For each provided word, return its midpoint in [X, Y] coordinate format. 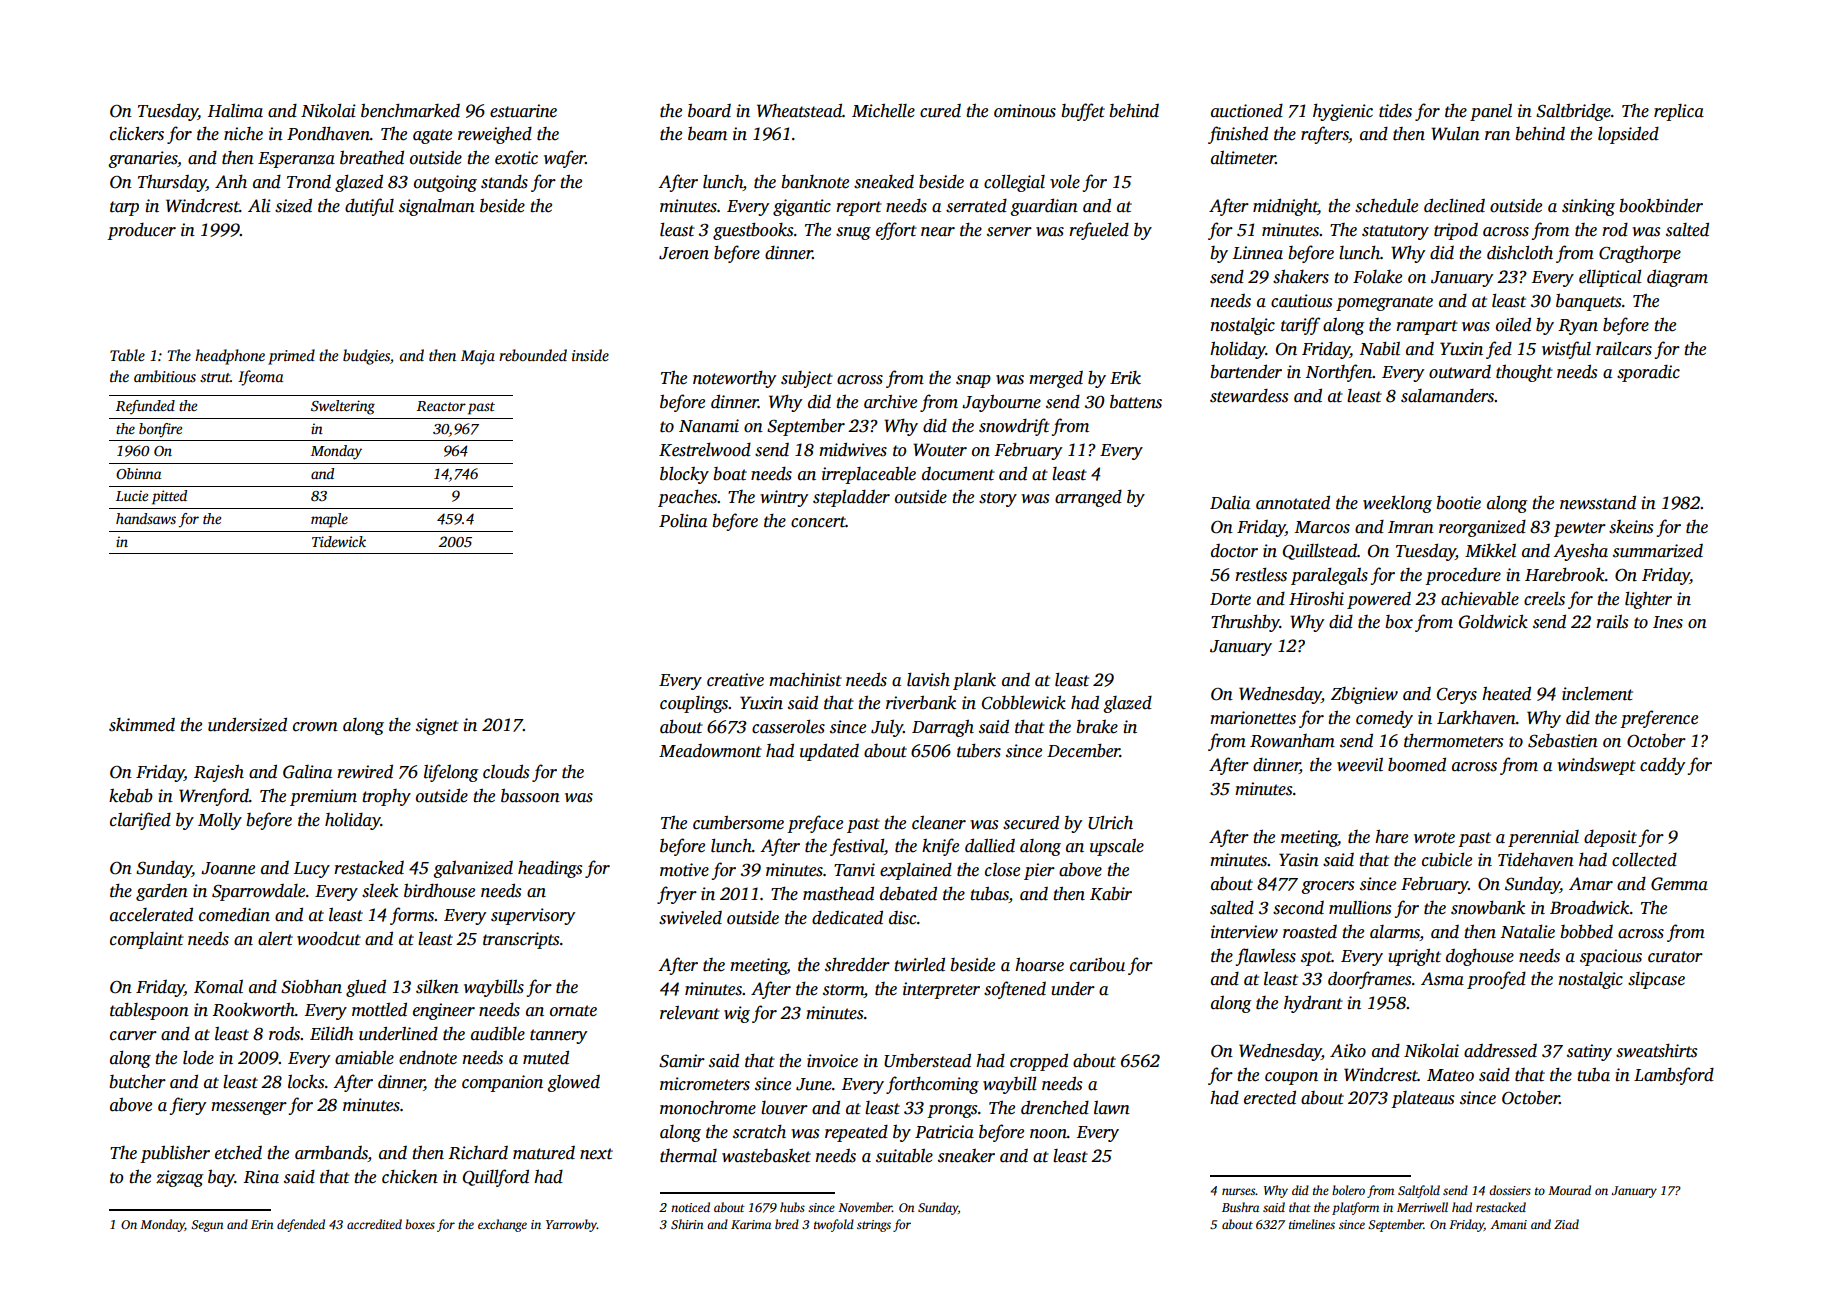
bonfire [160, 430]
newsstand [1598, 502]
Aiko [1348, 1051]
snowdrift [1014, 427]
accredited [374, 1224]
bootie [1459, 503]
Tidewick [339, 541]
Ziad [1566, 1224]
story [998, 499]
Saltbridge [1573, 112]
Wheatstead [799, 110]
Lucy [312, 870]
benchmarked [410, 110]
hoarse [1039, 964]
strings [874, 1226]
